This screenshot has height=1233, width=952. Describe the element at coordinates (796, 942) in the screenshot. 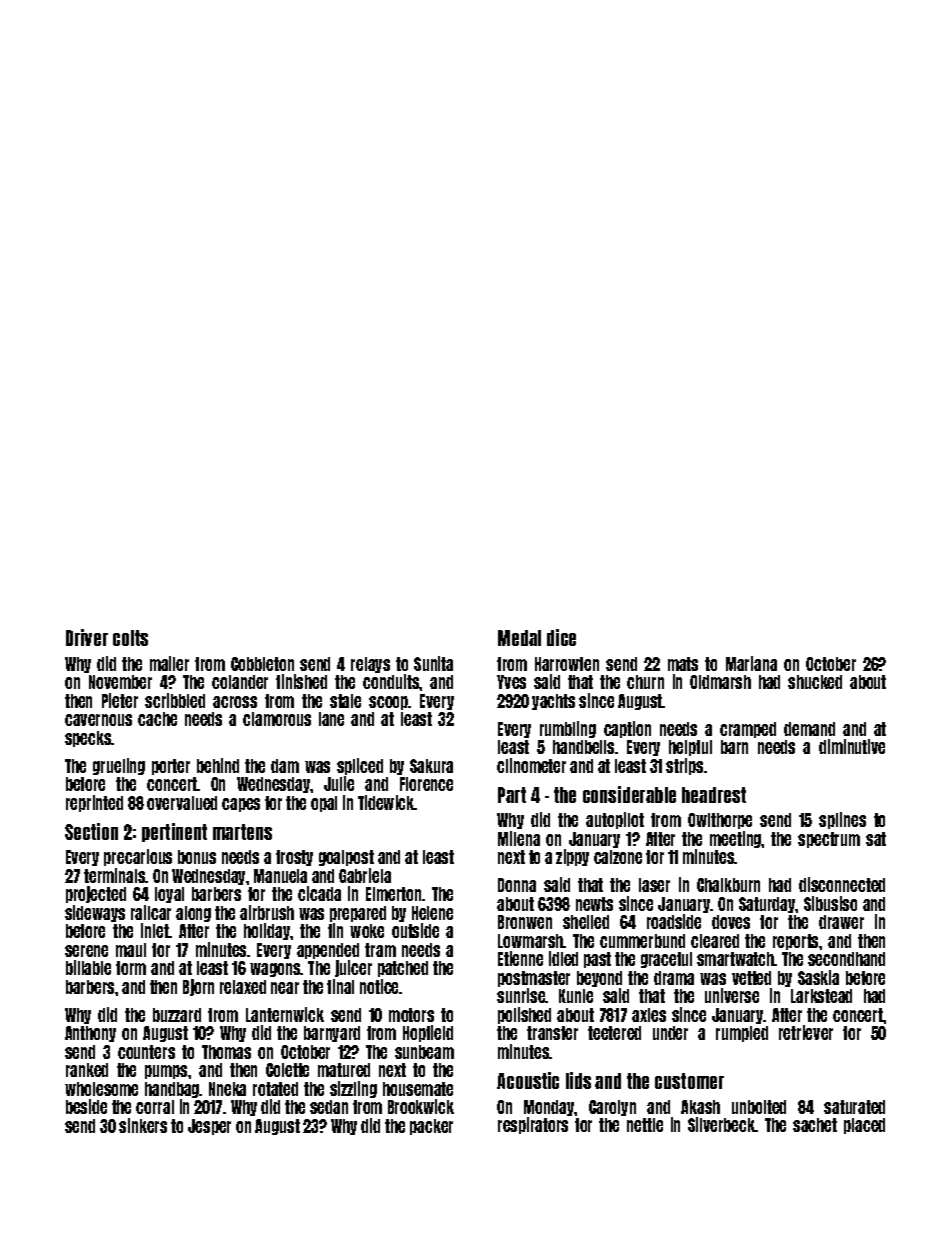

I see `reports` at that location.
